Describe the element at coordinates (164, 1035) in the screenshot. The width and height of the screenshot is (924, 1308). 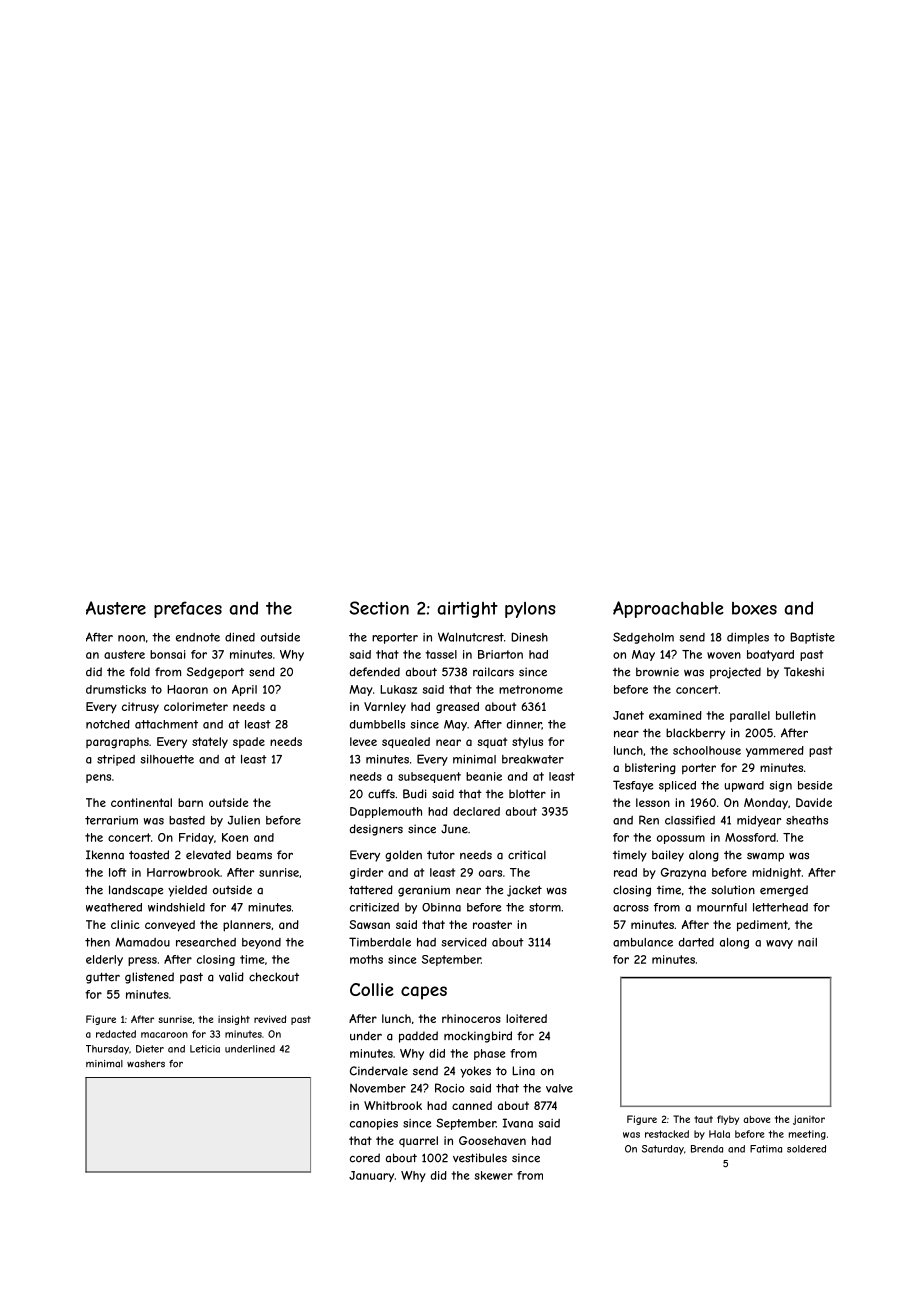
I see `macaroon` at that location.
